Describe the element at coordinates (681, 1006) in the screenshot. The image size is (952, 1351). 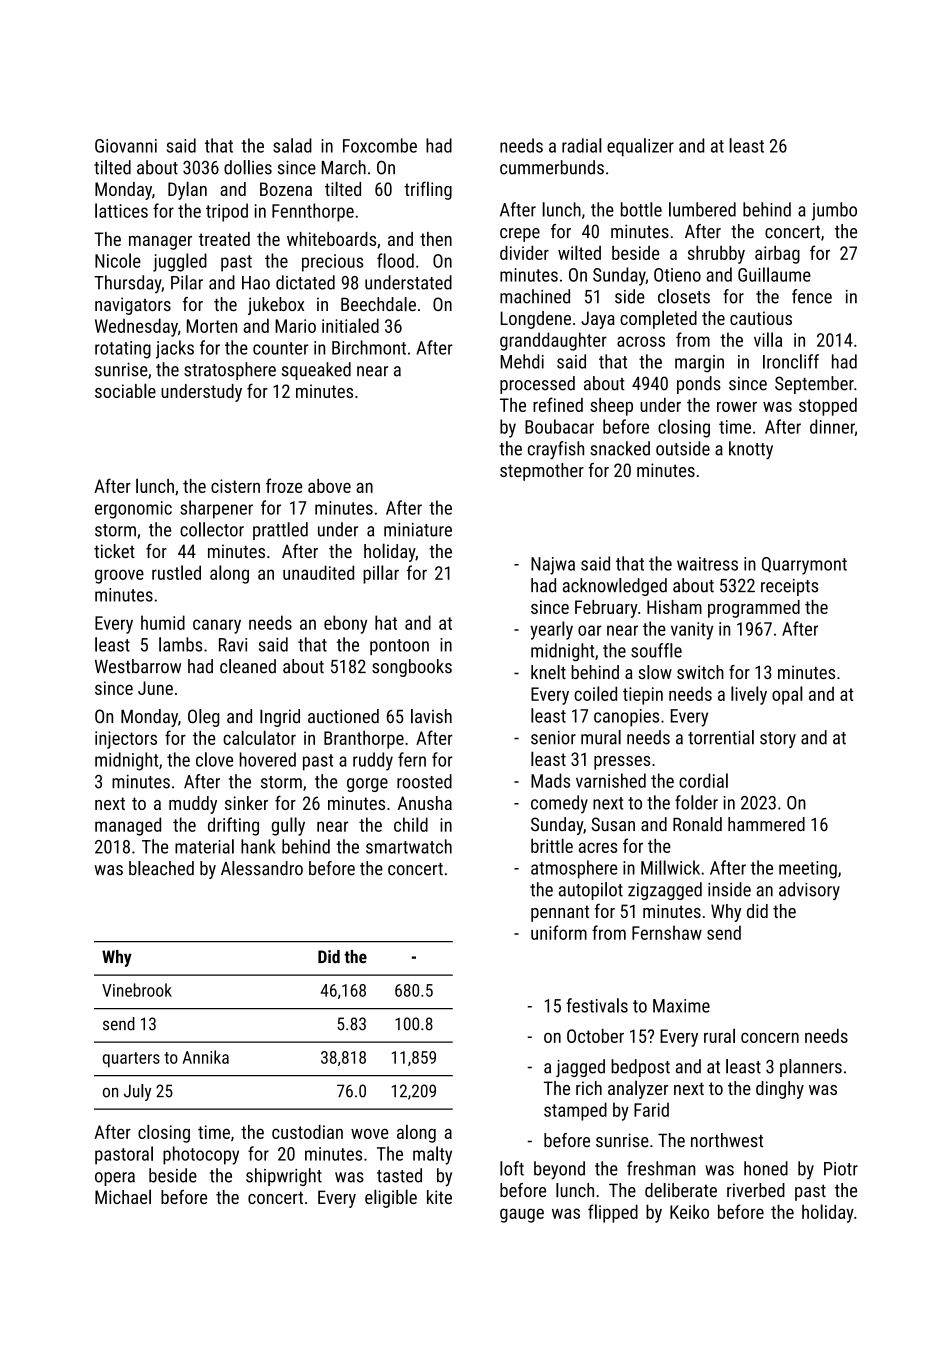
I see `Maxime` at that location.
